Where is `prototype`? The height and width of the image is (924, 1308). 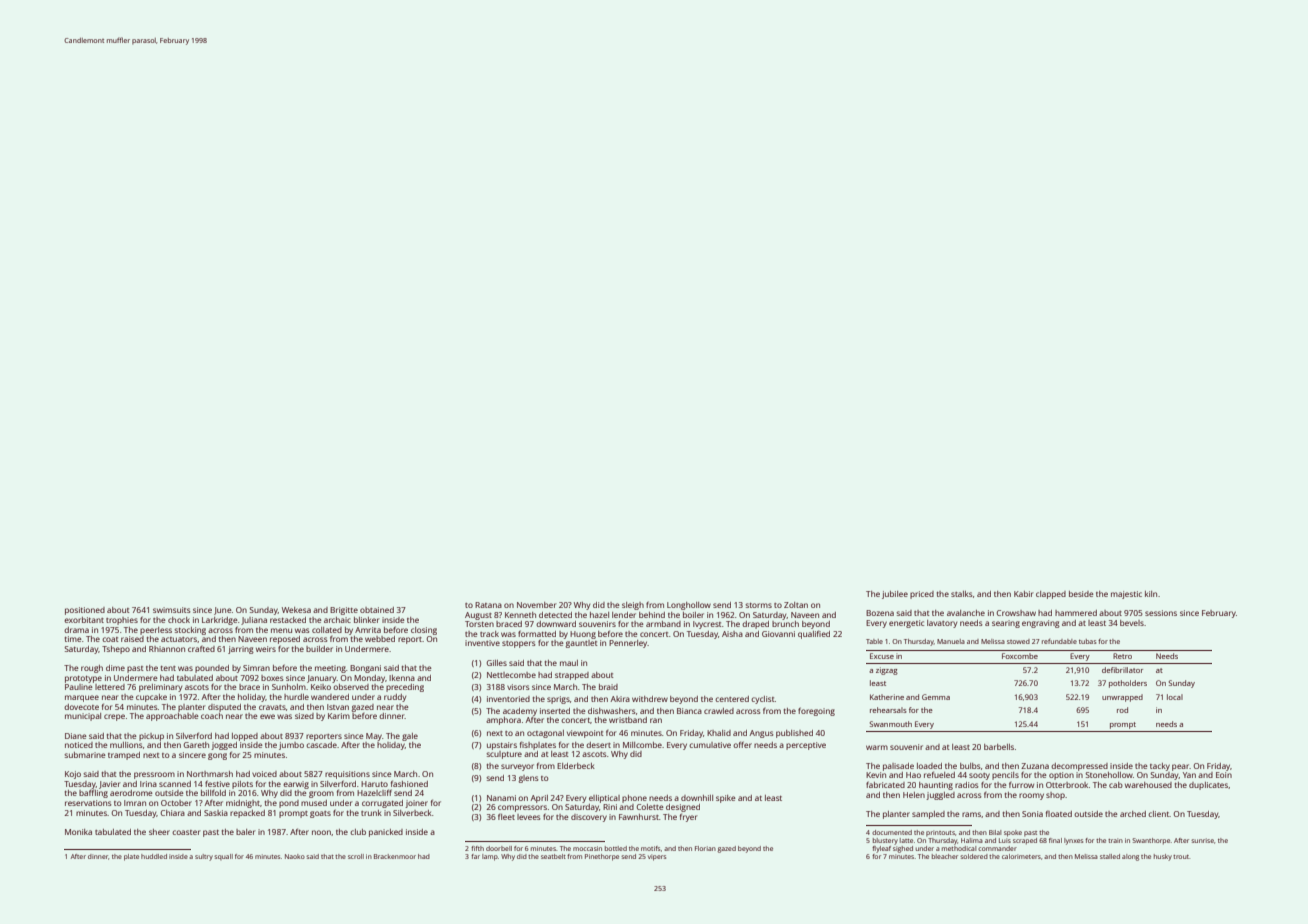
prototype is located at coordinates (83, 679).
